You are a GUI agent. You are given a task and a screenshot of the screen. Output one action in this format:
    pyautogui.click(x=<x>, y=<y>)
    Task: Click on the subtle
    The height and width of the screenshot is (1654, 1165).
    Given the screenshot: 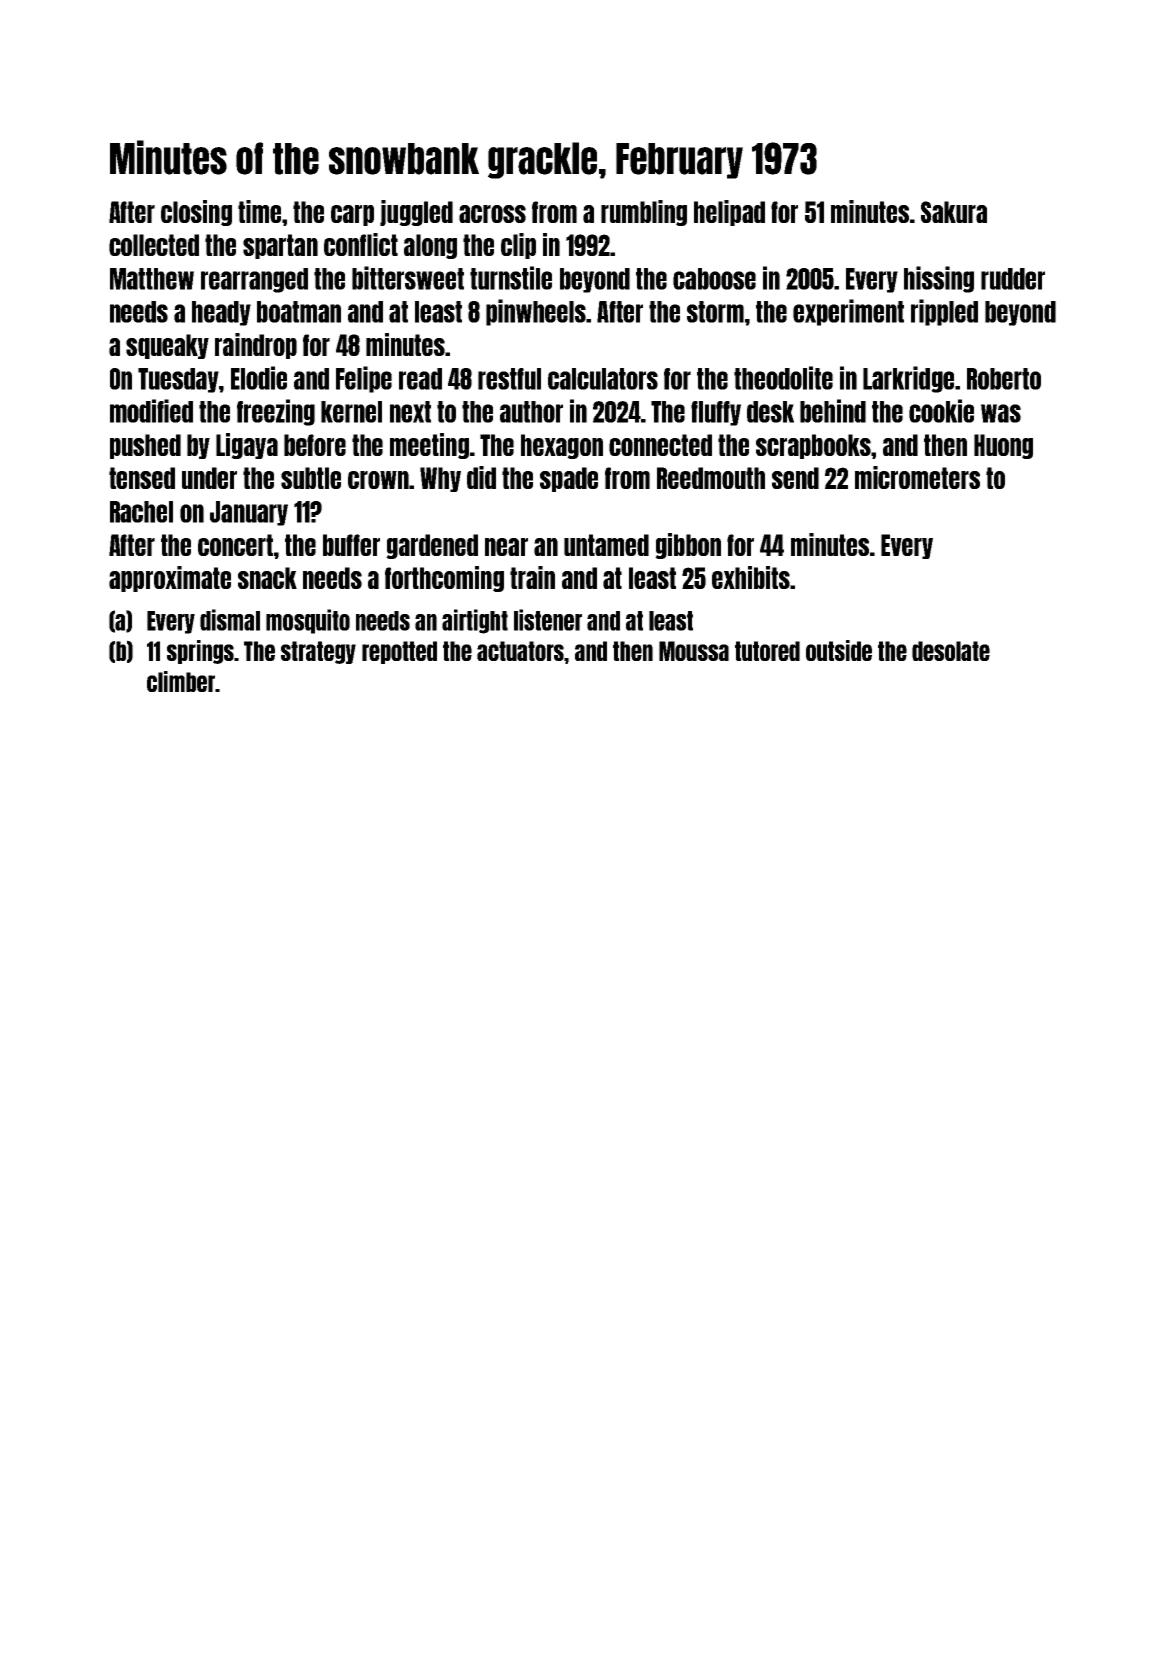 What is the action you would take?
    pyautogui.click(x=311, y=478)
